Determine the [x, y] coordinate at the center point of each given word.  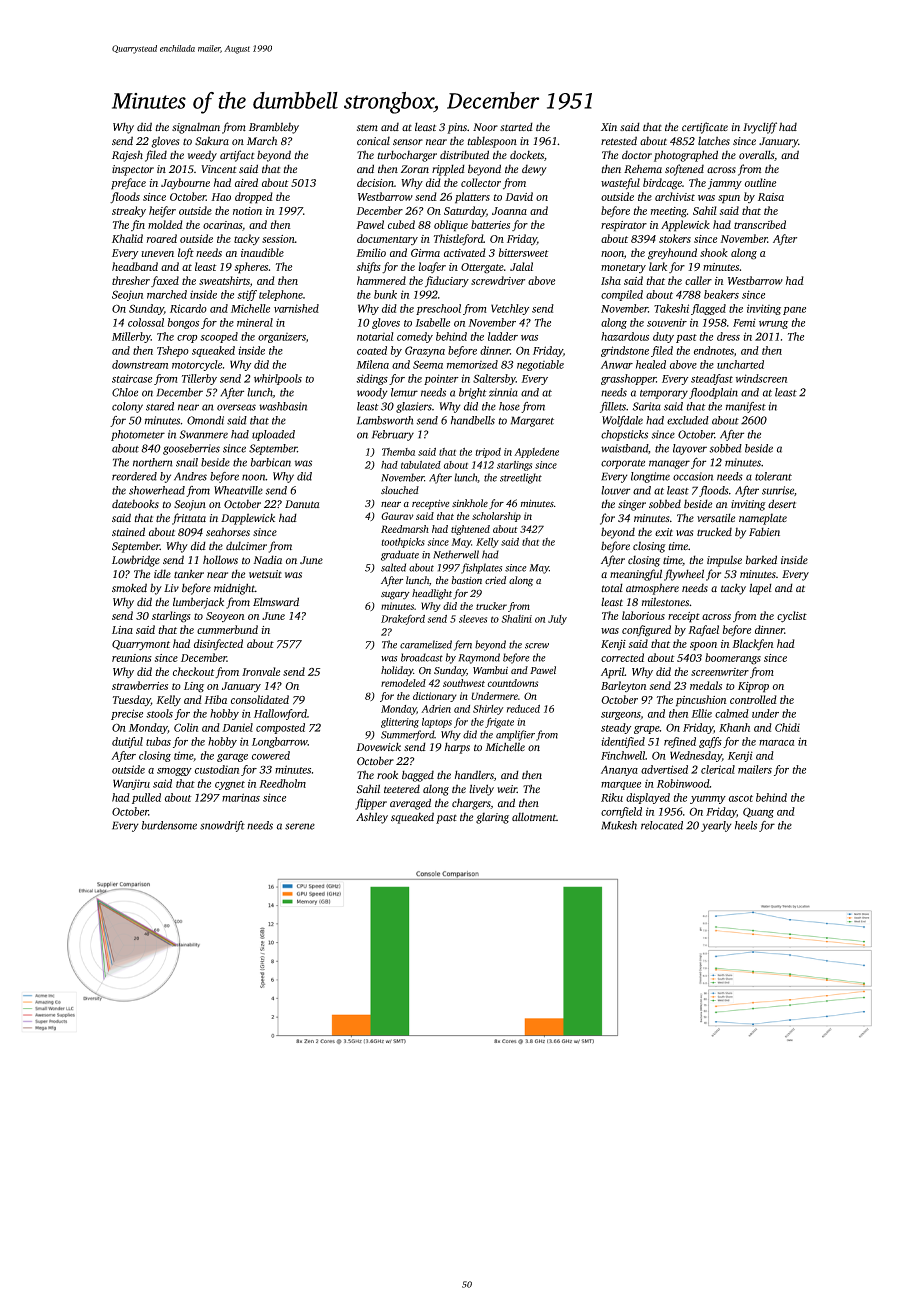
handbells [473, 420]
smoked [129, 588]
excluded [688, 420]
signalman [196, 128]
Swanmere [203, 434]
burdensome [169, 825]
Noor [485, 127]
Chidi [787, 727]
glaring [492, 818]
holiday [397, 671]
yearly [716, 826]
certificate [705, 128]
